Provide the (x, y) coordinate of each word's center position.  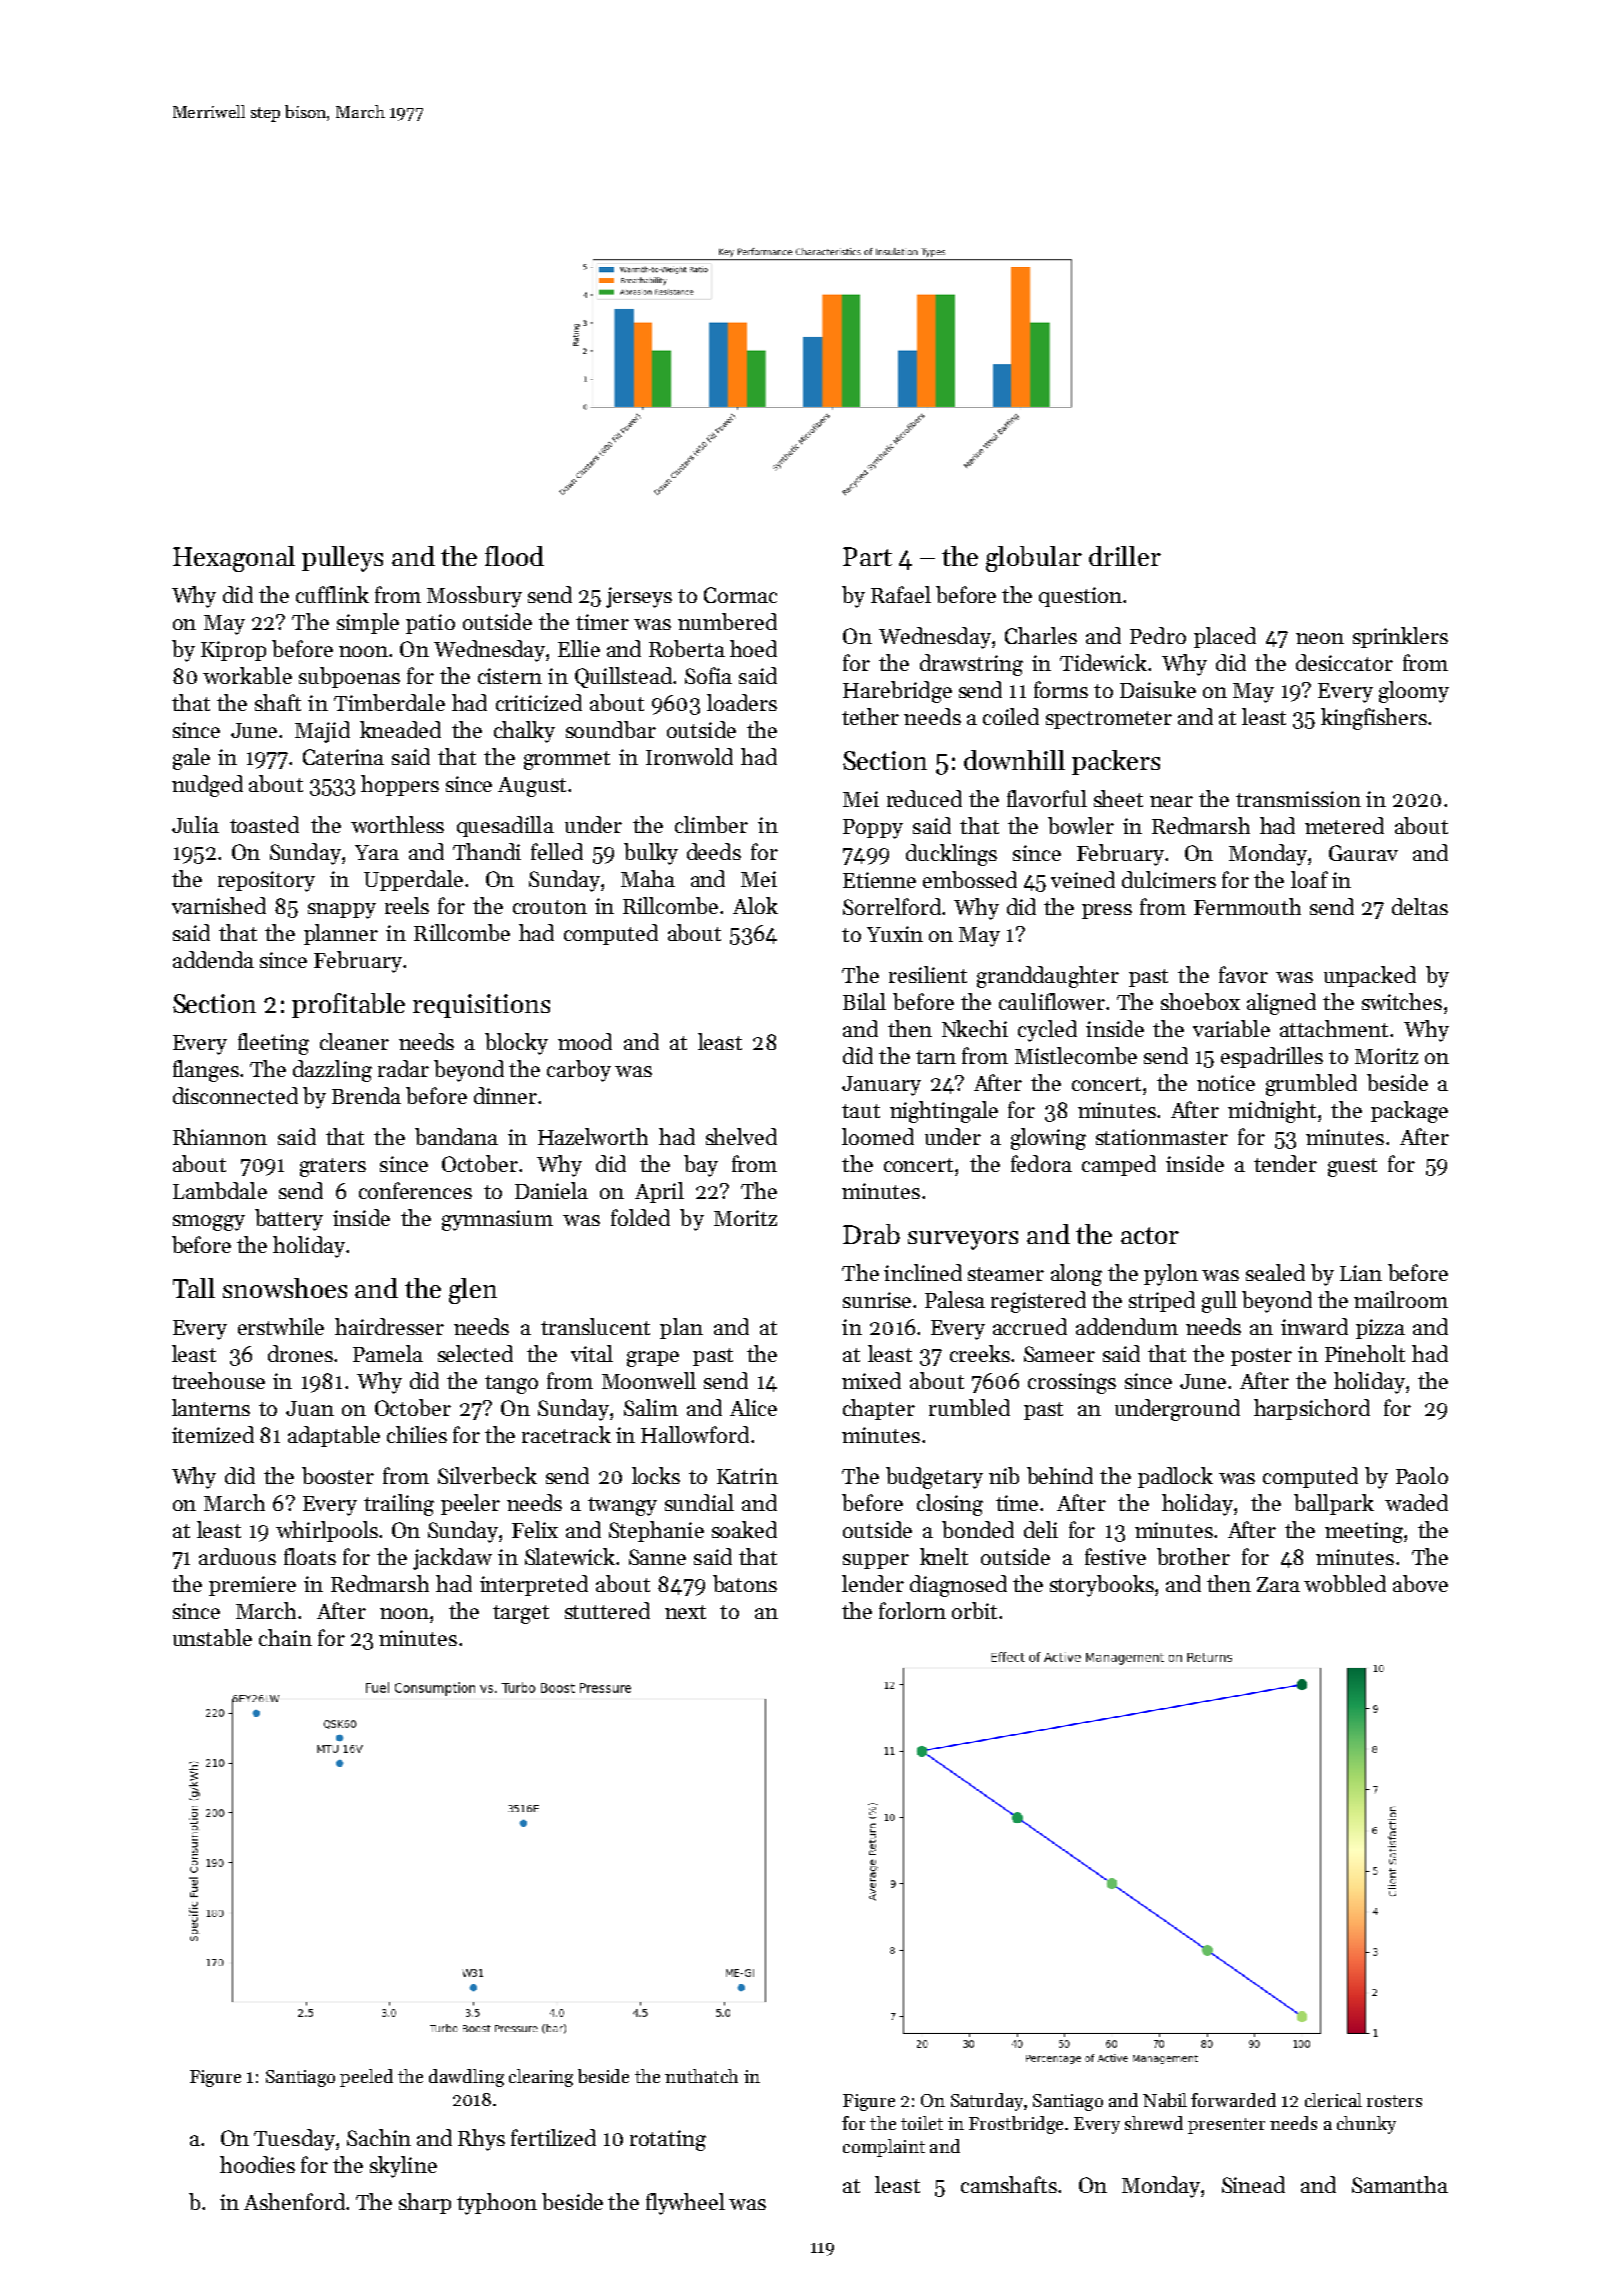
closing (950, 1505)
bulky (651, 854)
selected (475, 1353)
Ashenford (294, 2201)
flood (514, 556)
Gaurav (1363, 853)
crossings (1072, 1383)
